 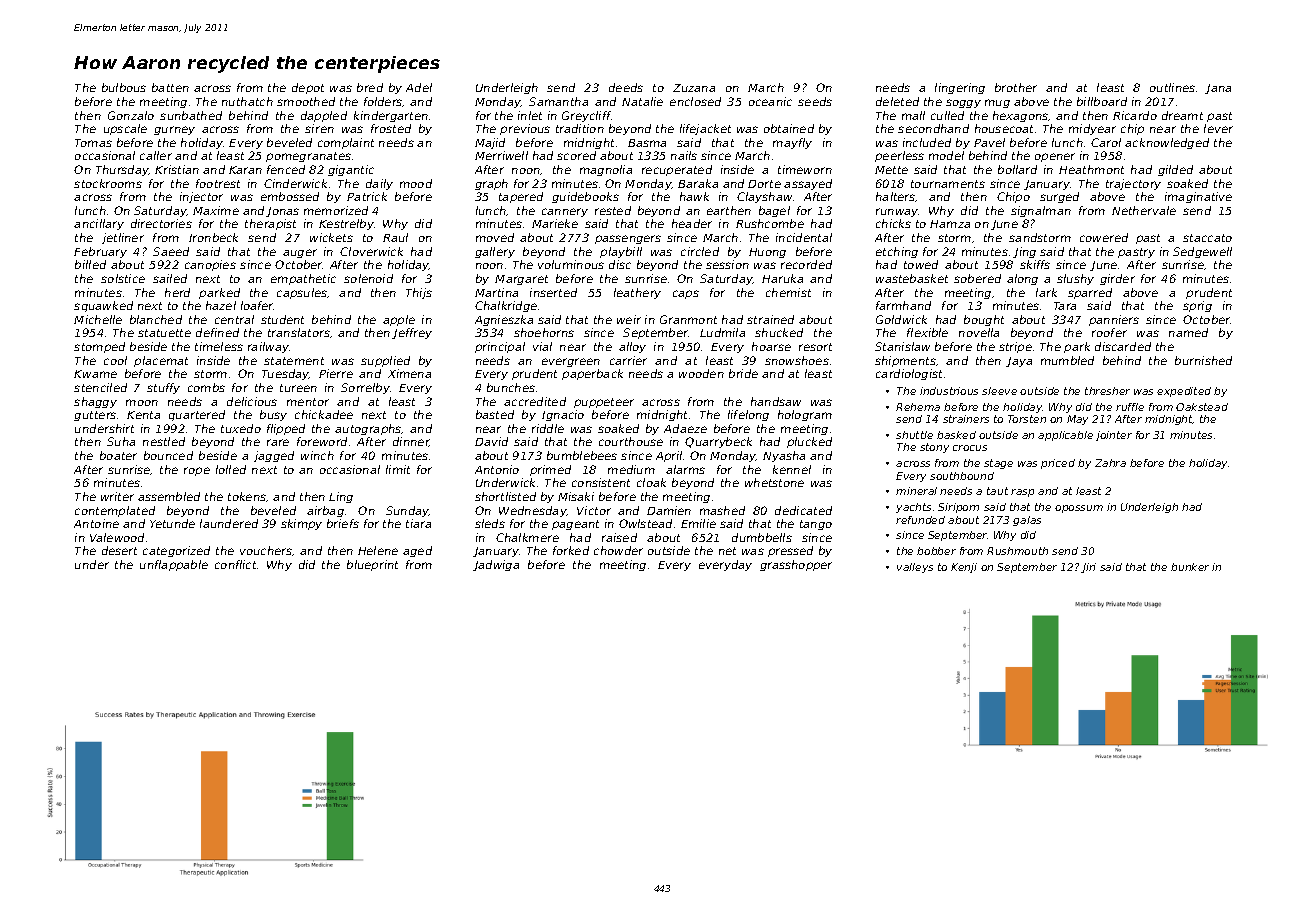 What do you see at coordinates (176, 551) in the document?
I see `categorized` at bounding box center [176, 551].
